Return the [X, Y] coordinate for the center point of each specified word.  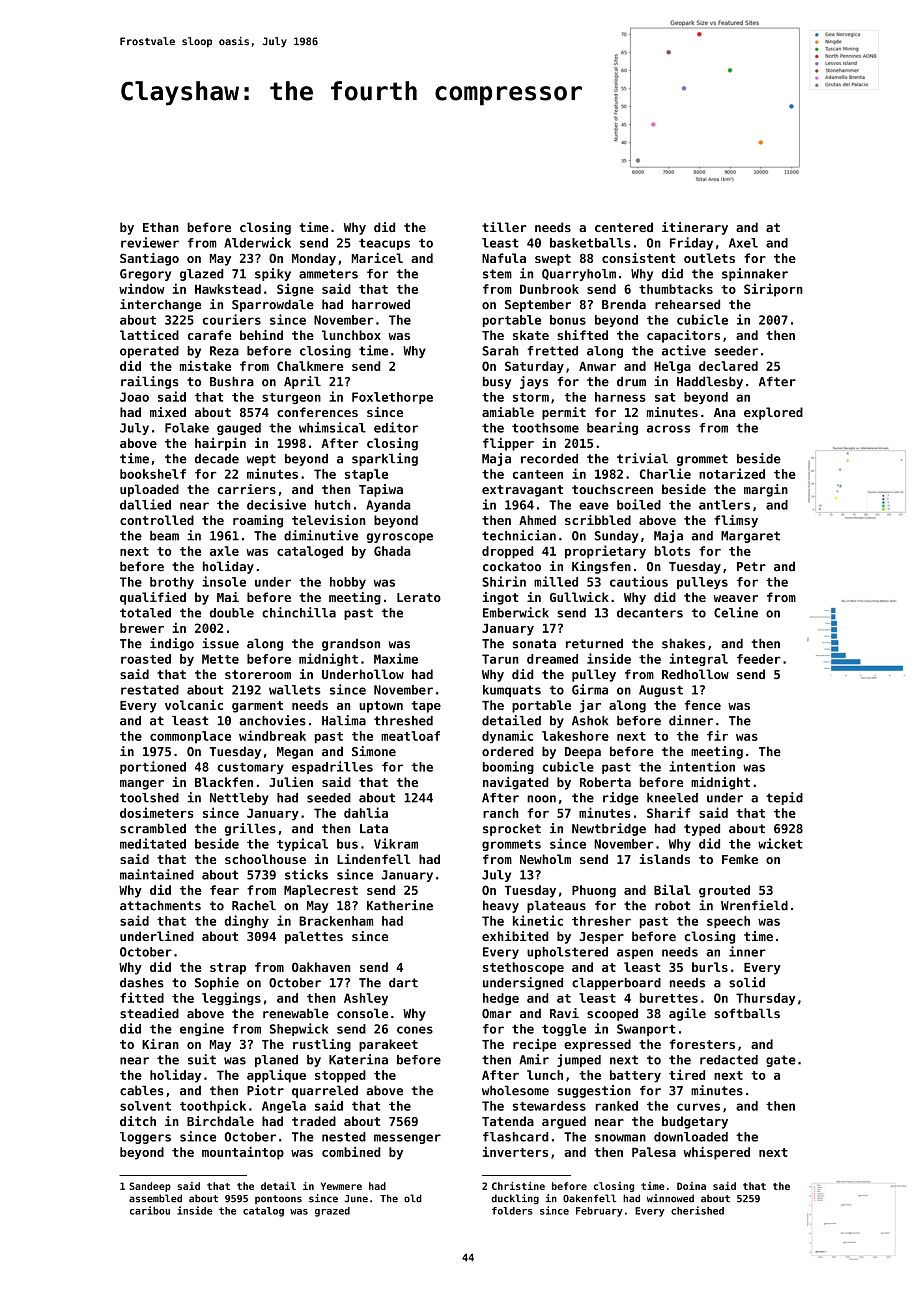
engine [202, 1029]
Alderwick [257, 242]
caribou [150, 1210]
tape [426, 707]
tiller [504, 227]
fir [717, 735]
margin [766, 490]
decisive [276, 504]
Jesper [601, 938]
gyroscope [400, 538]
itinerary [695, 228]
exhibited [515, 936]
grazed [332, 1212]
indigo [172, 644]
